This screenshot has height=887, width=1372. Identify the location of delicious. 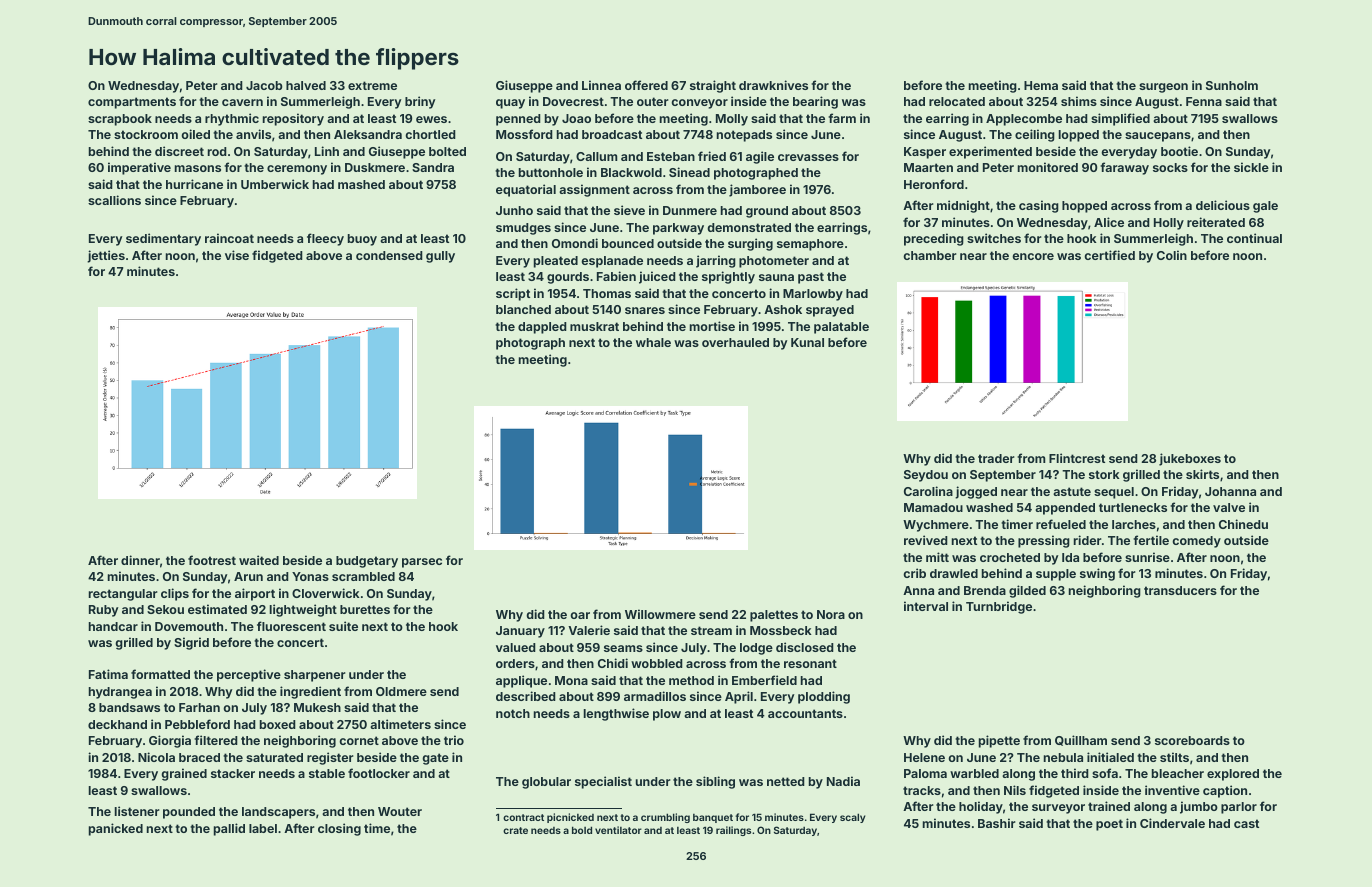
(1223, 205).
